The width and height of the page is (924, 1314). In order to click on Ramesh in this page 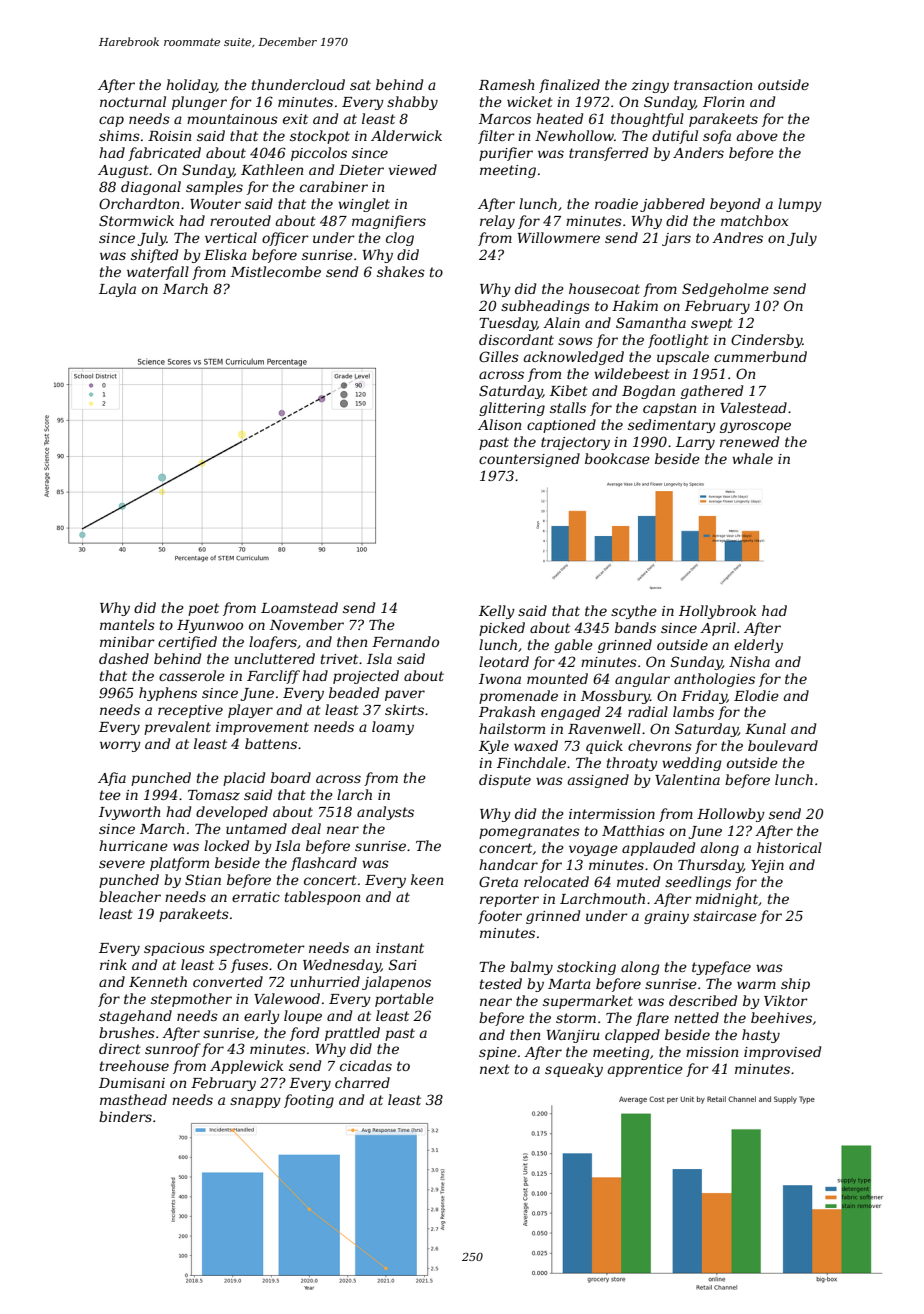, I will do `click(506, 84)`.
